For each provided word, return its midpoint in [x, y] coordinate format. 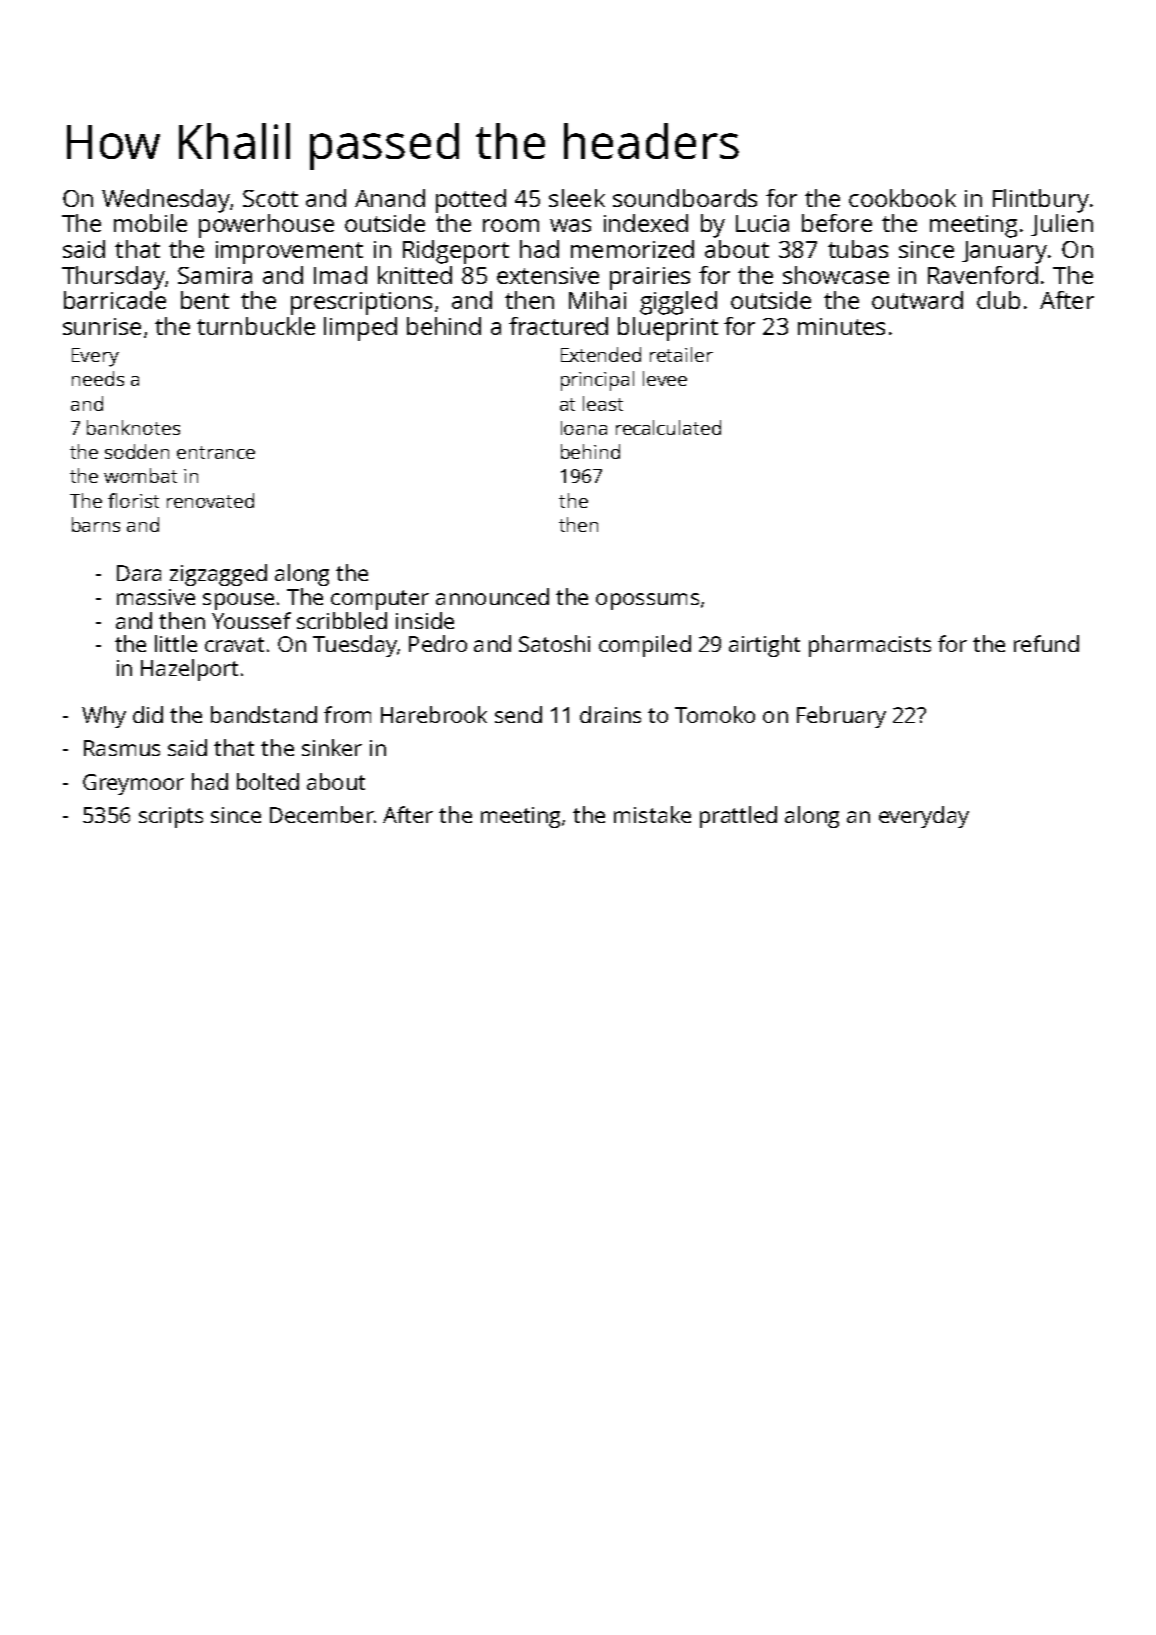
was [570, 225]
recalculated [668, 427]
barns [96, 524]
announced [492, 596]
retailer [681, 354]
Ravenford [983, 275]
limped [360, 329]
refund [1046, 643]
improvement [289, 252]
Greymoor [133, 784]
